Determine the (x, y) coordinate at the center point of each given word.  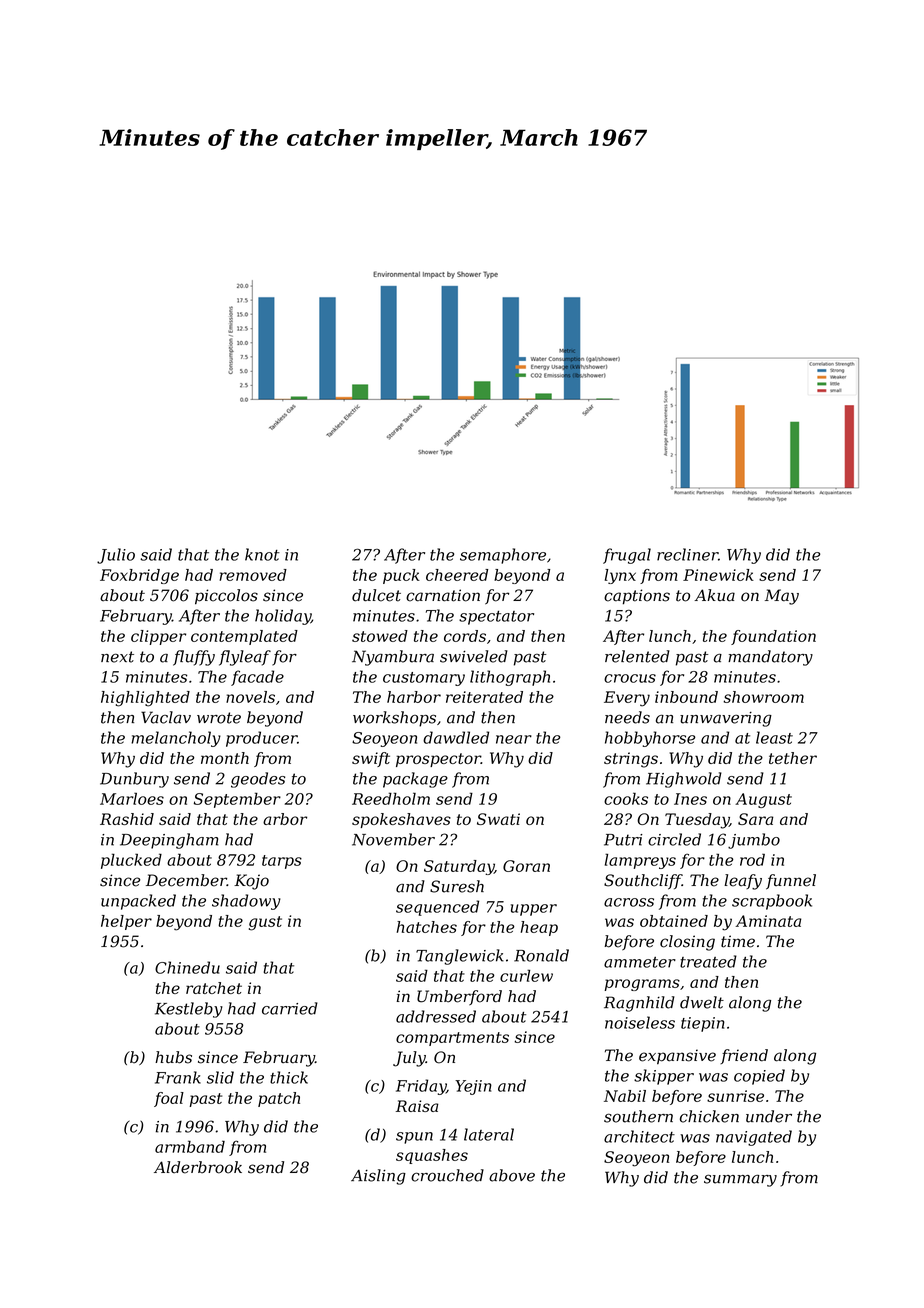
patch (279, 1099)
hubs (173, 1057)
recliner (687, 554)
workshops (394, 719)
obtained (674, 921)
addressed (436, 1016)
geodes (258, 780)
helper (126, 922)
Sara (756, 819)
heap (539, 928)
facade (257, 678)
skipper (664, 1077)
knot (262, 554)
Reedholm (391, 798)
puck (401, 576)
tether (793, 758)
